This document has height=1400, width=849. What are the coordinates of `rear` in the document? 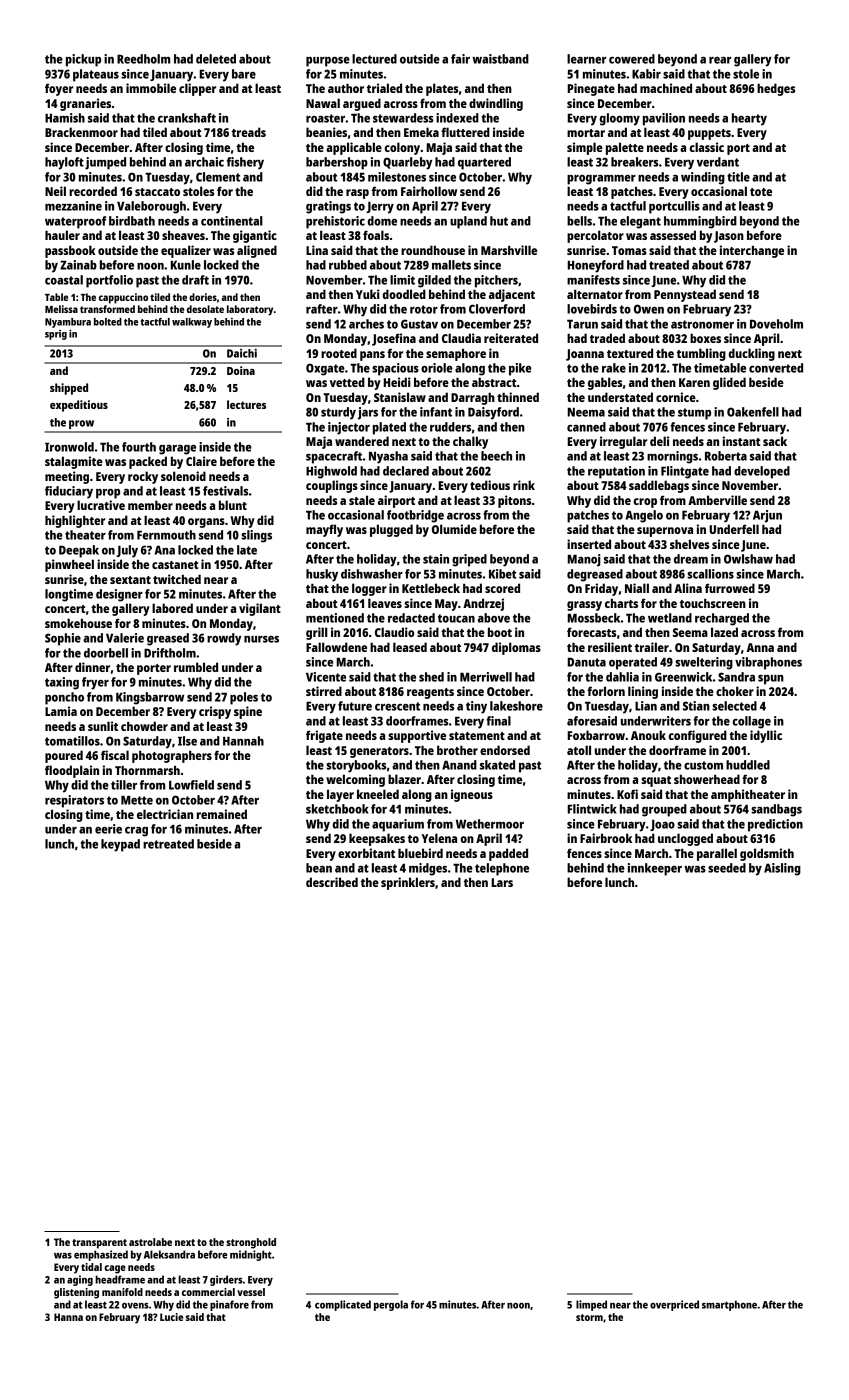 It's located at (720, 60).
